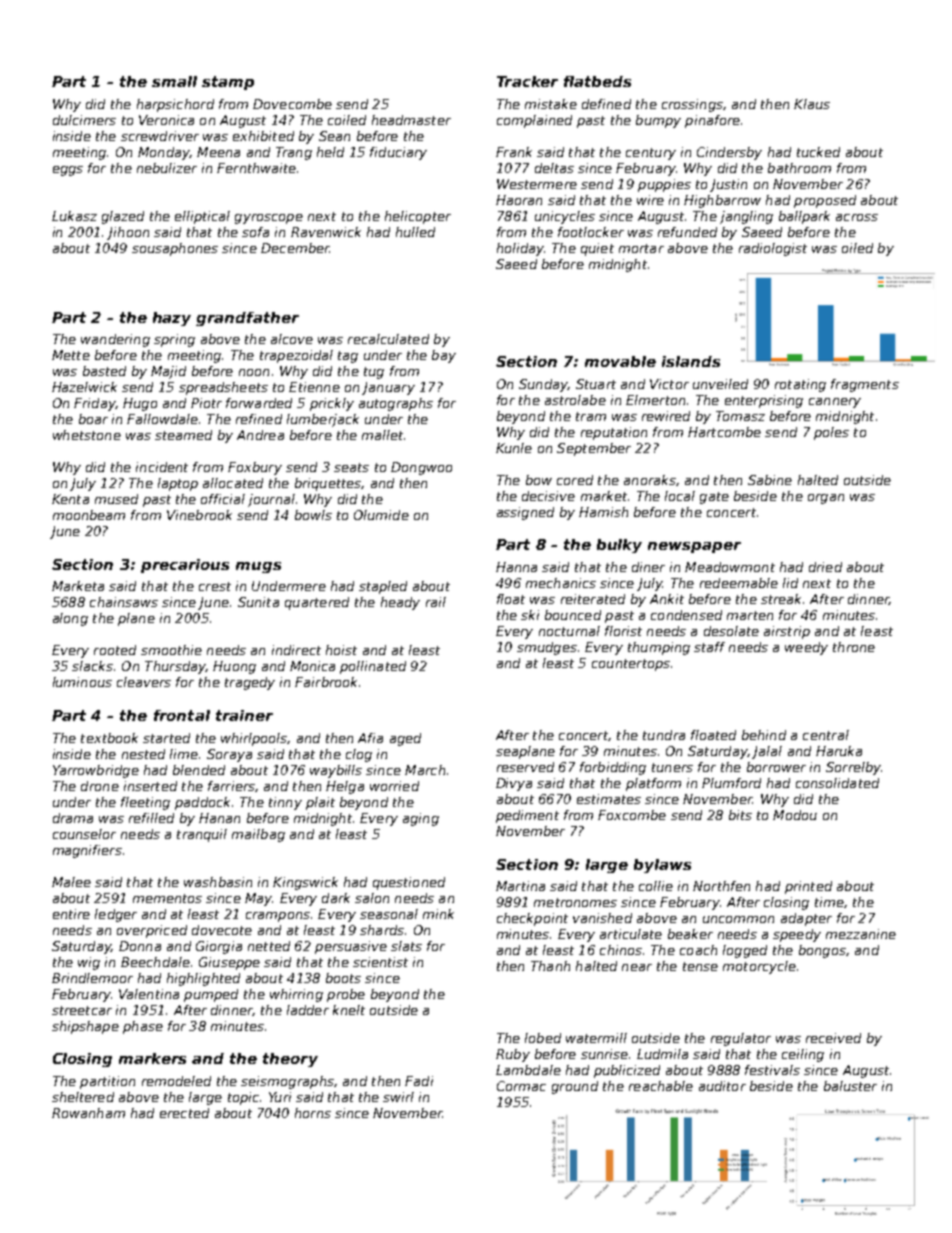  What do you see at coordinates (722, 1086) in the screenshot?
I see `auditor` at bounding box center [722, 1086].
